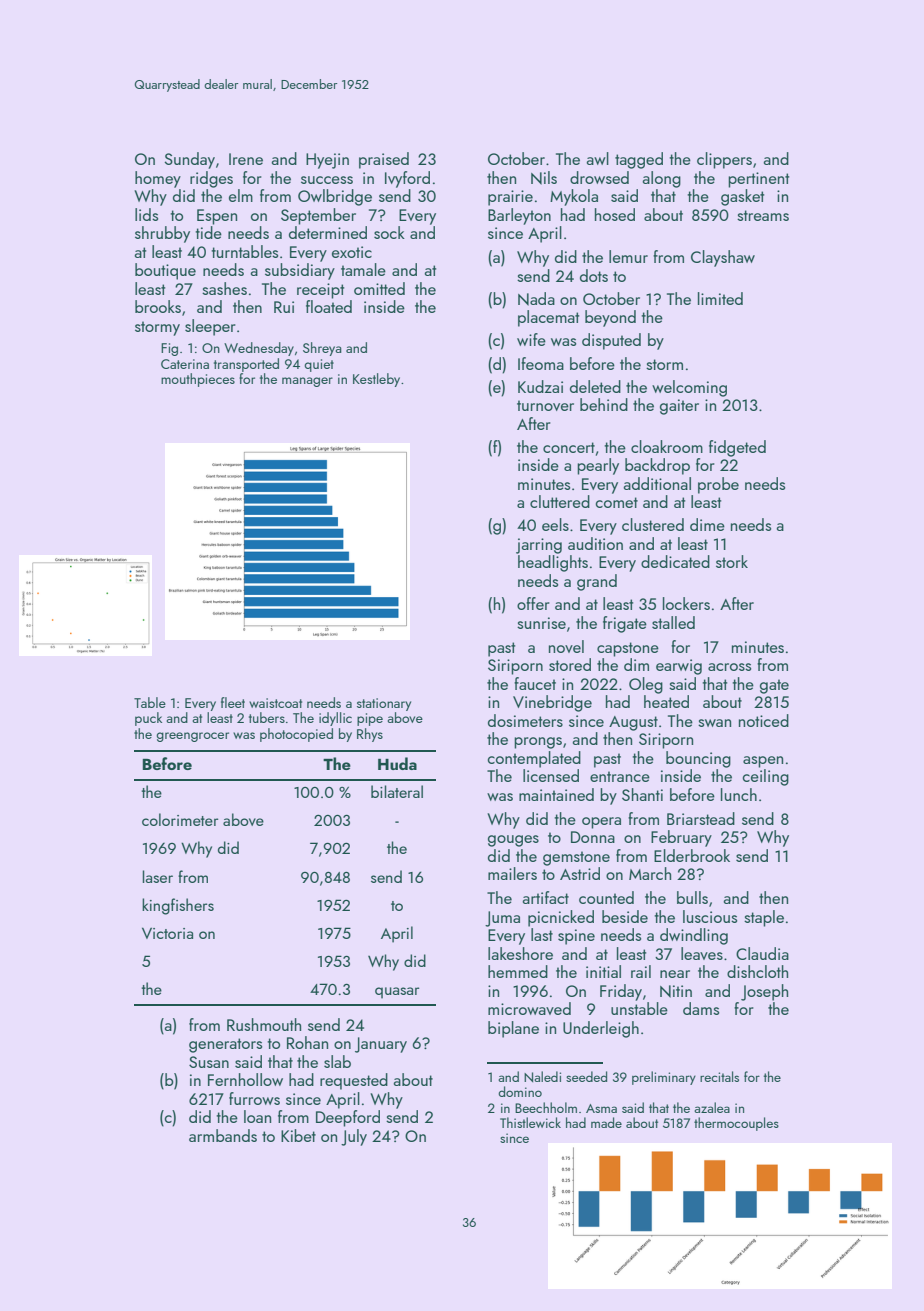 The height and width of the screenshot is (1311, 924). I want to click on offer, so click(533, 603).
